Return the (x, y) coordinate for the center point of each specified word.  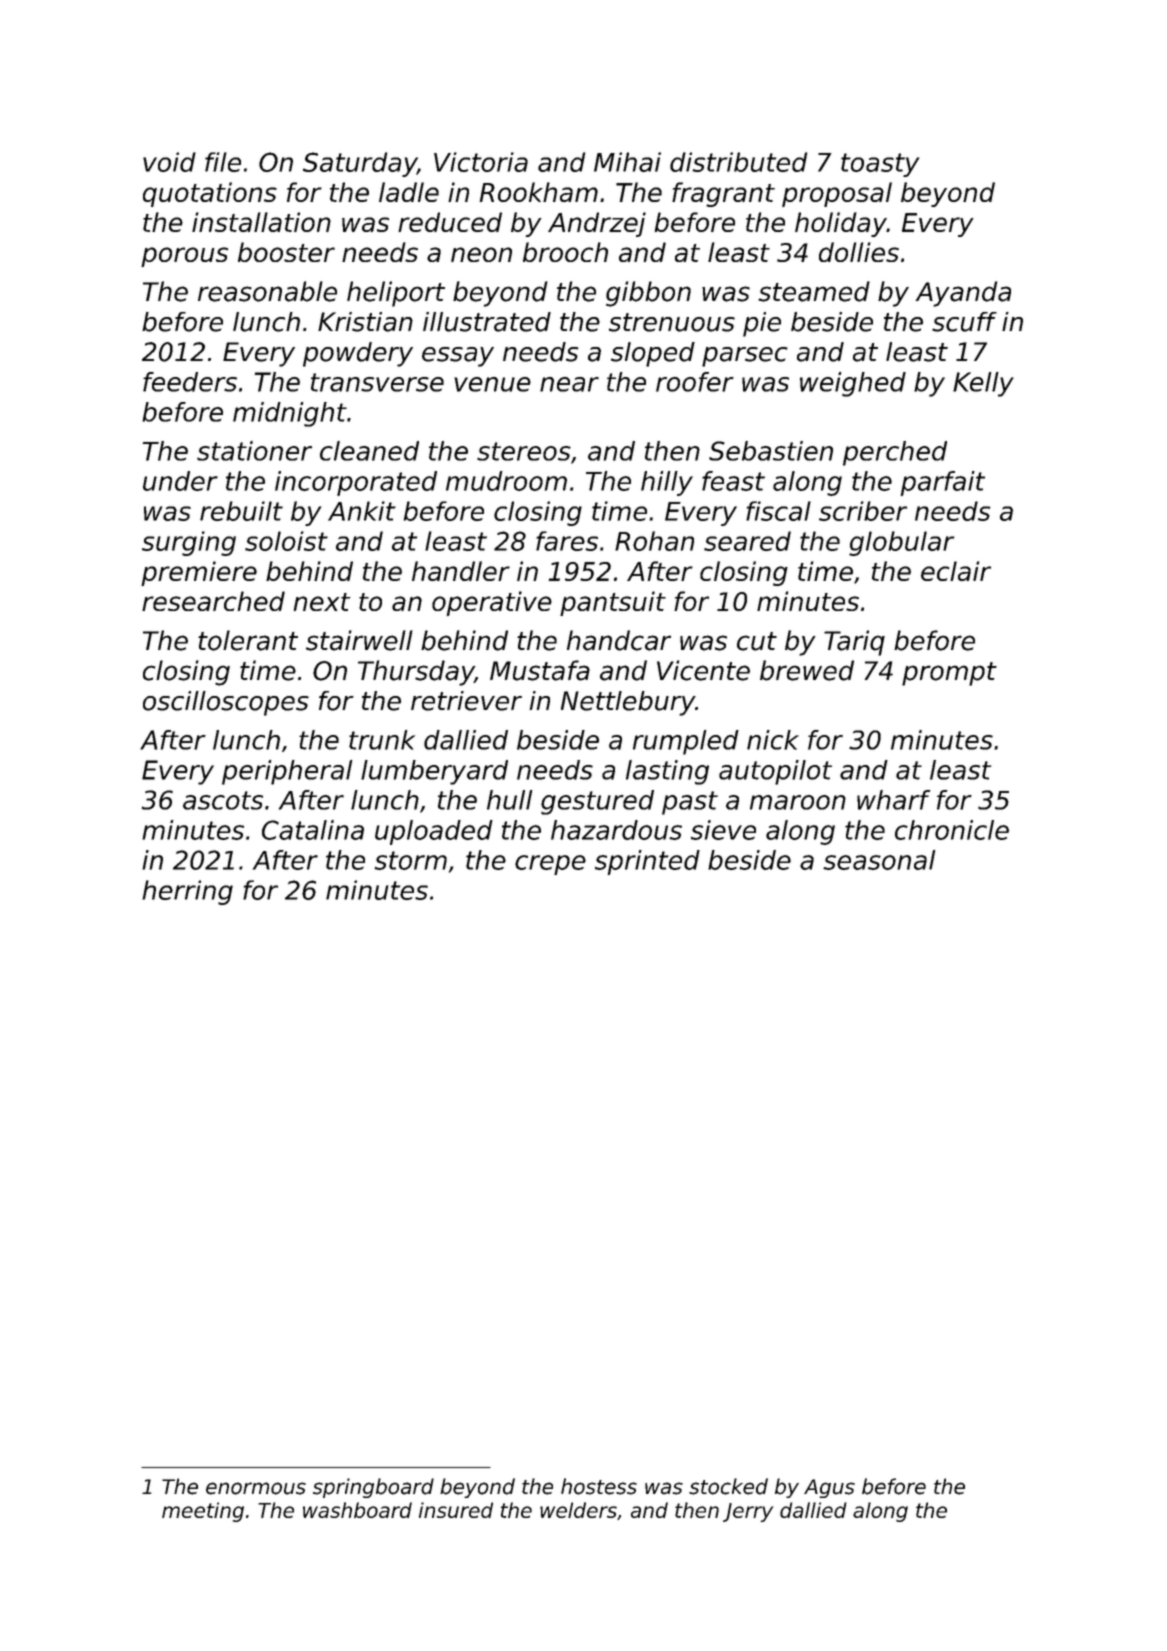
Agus (829, 1488)
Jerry (748, 1512)
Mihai (627, 162)
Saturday (360, 164)
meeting (203, 1512)
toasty (880, 165)
